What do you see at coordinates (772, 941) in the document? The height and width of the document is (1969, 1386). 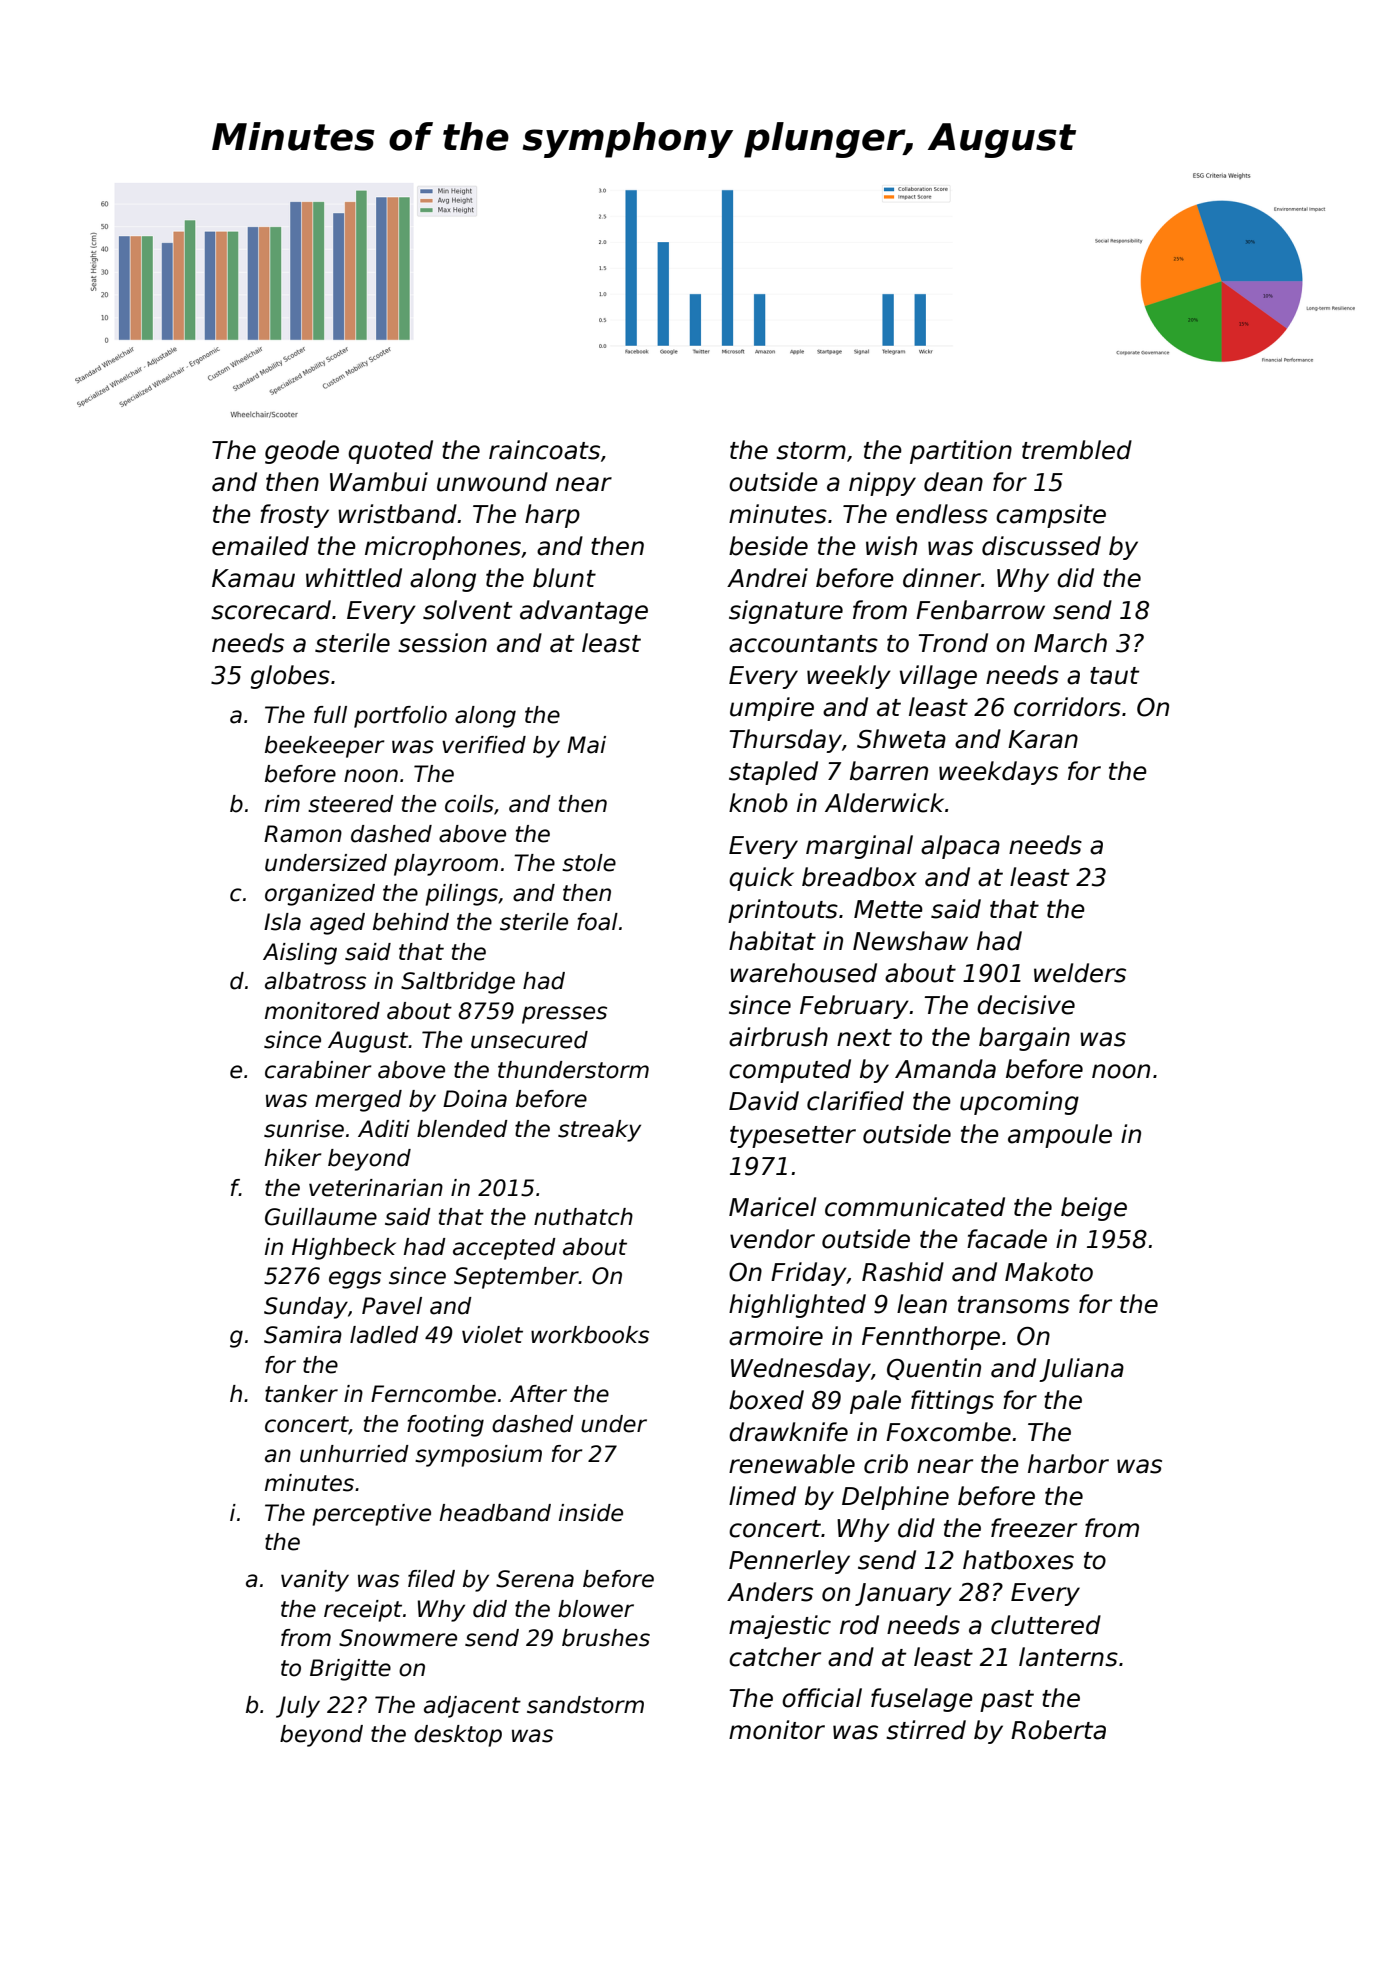 I see `habitat` at bounding box center [772, 941].
